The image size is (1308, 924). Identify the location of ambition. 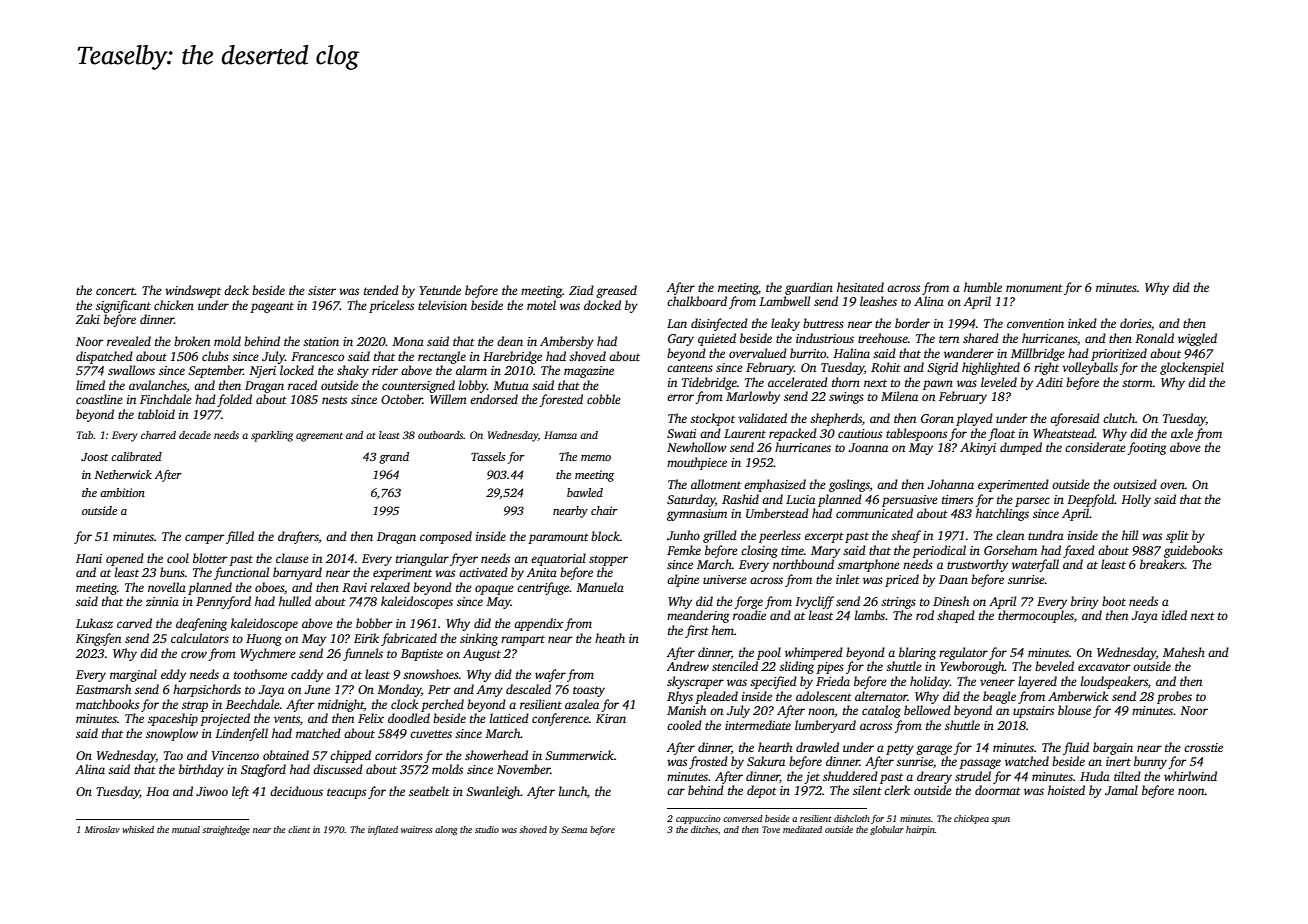
(122, 492).
